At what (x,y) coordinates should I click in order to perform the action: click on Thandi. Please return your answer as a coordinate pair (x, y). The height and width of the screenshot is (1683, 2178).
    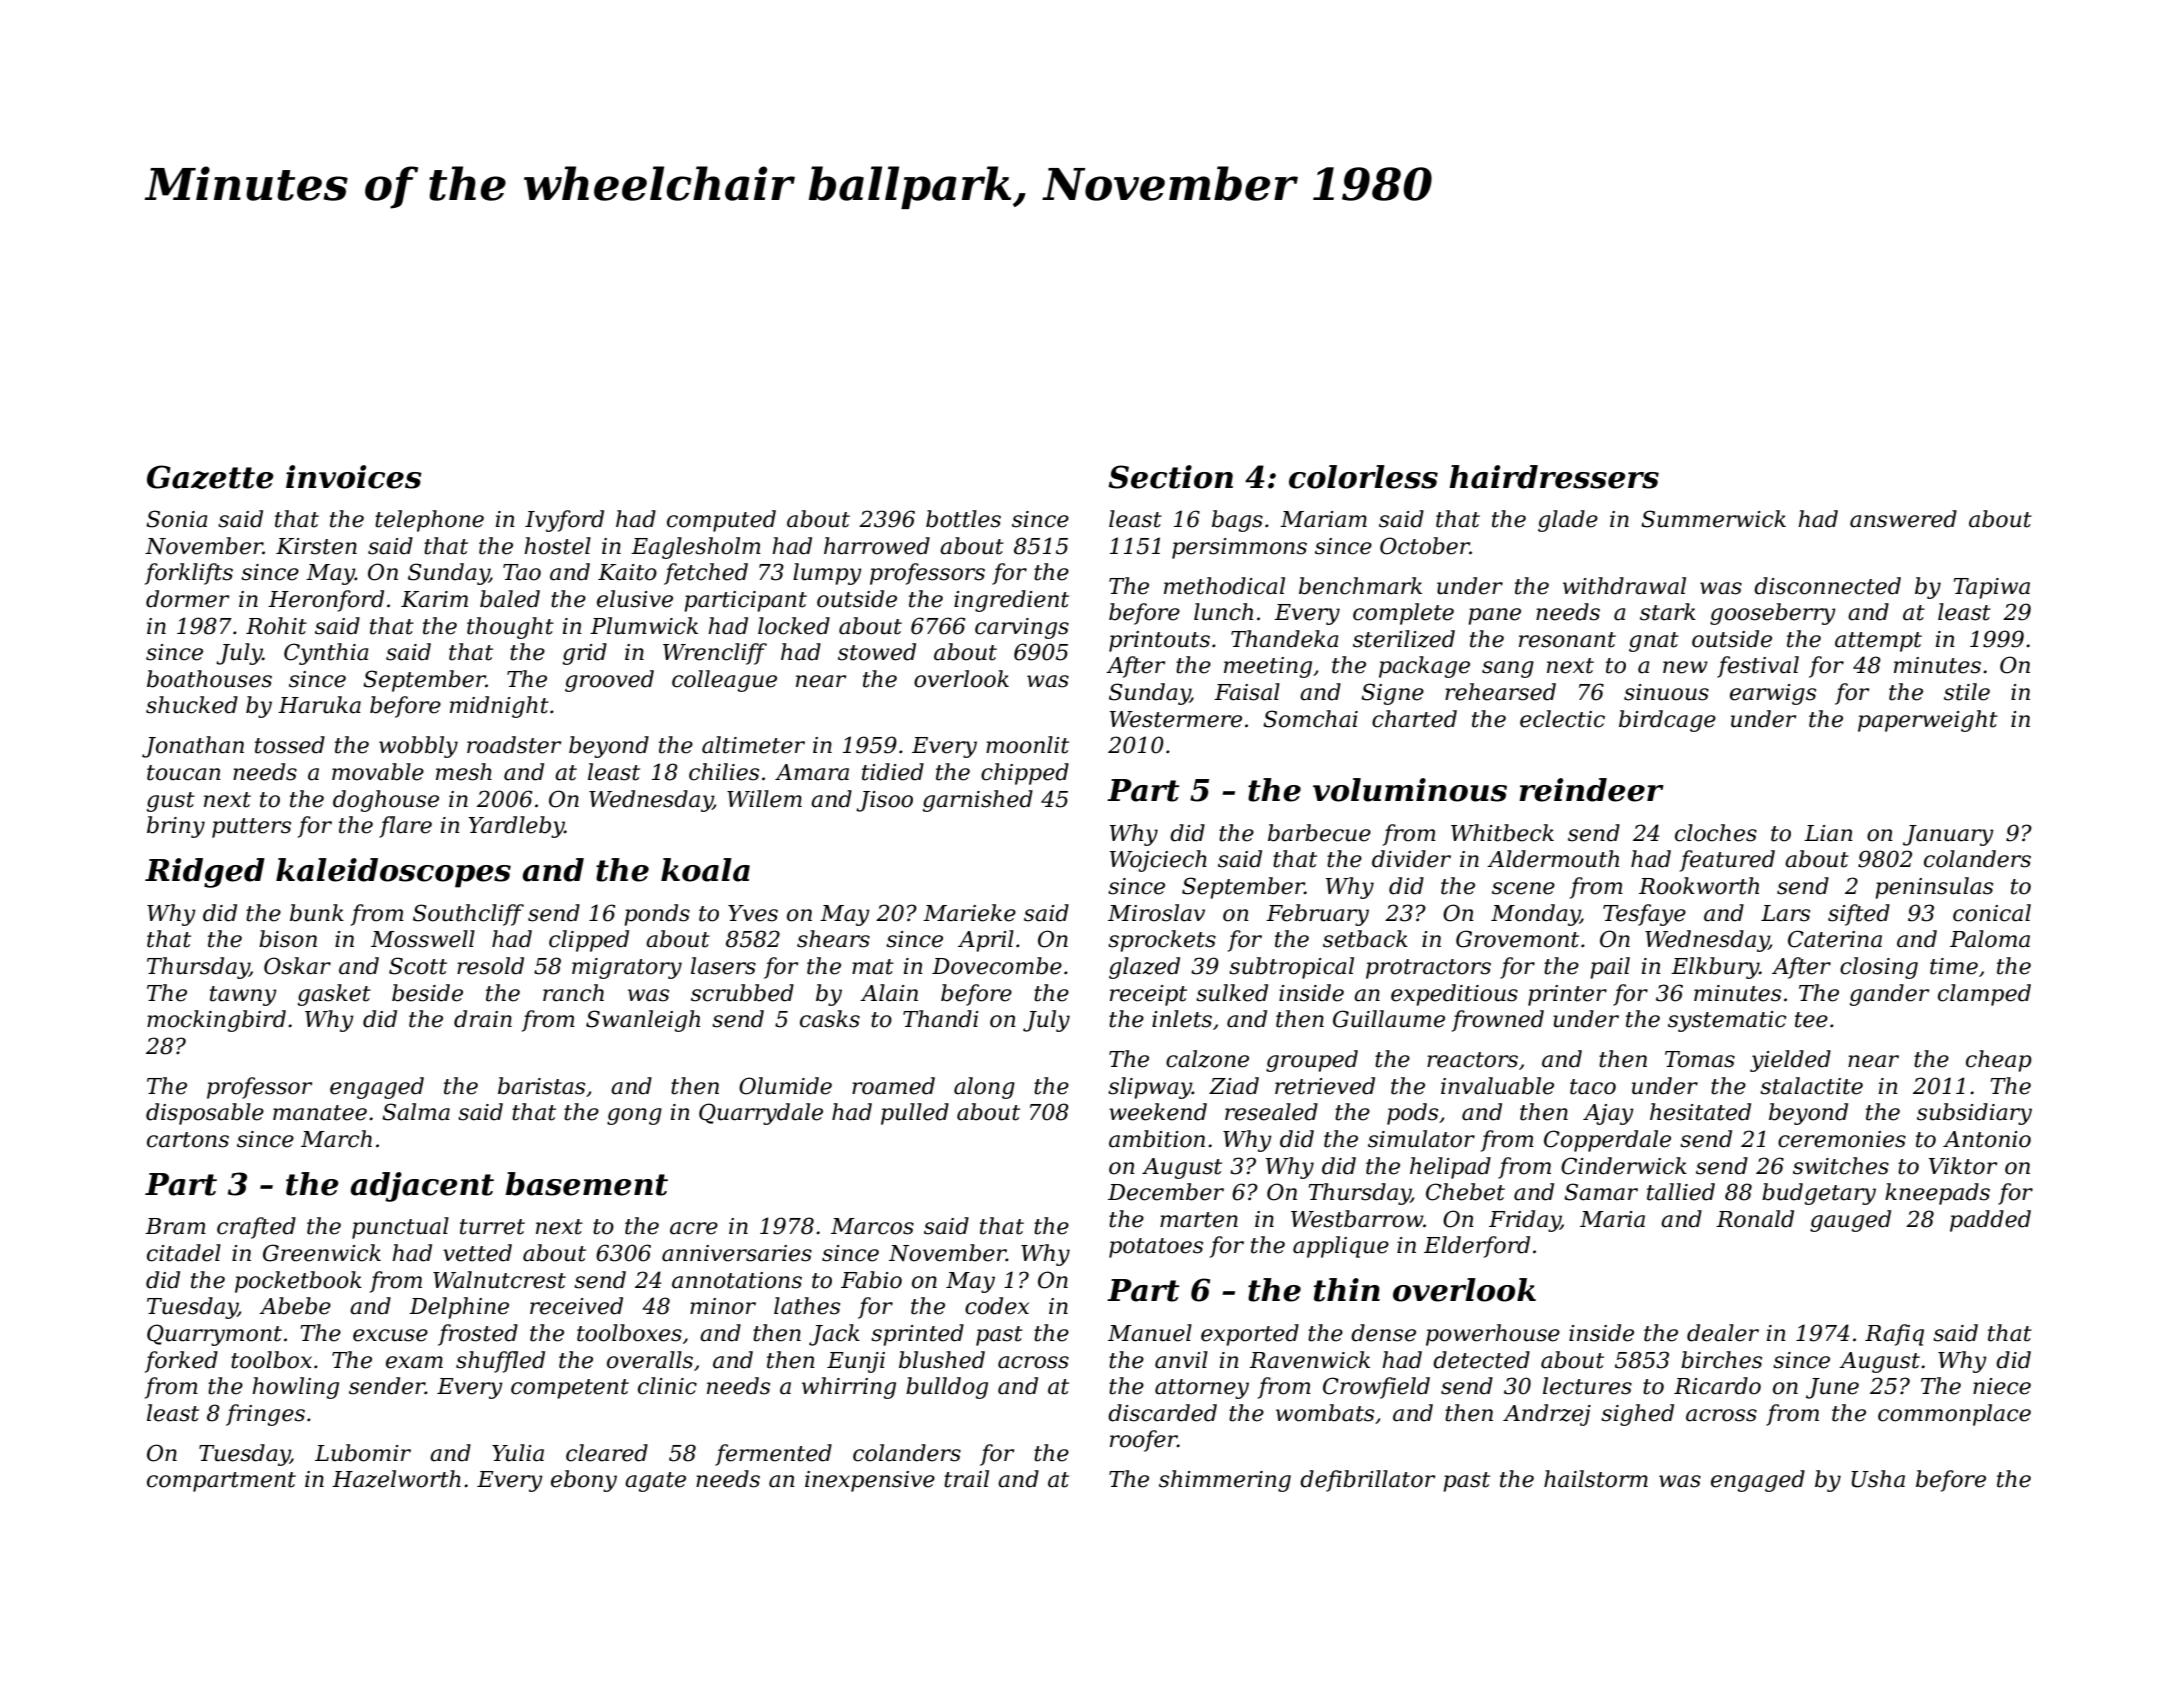
    Looking at the image, I should click on (941, 1019).
